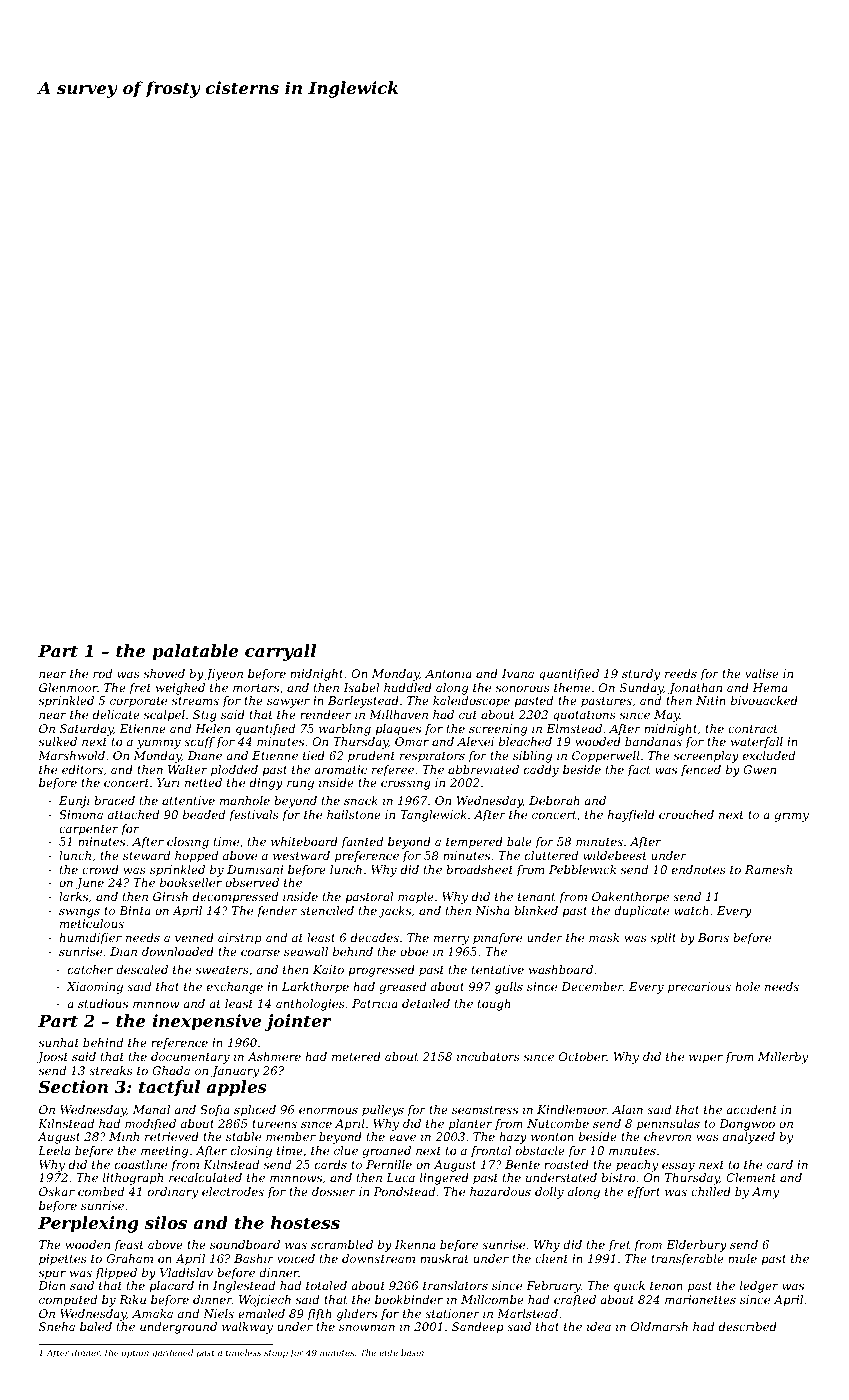 The image size is (849, 1400). Describe the element at coordinates (363, 702) in the document. I see `Barleystead` at that location.
